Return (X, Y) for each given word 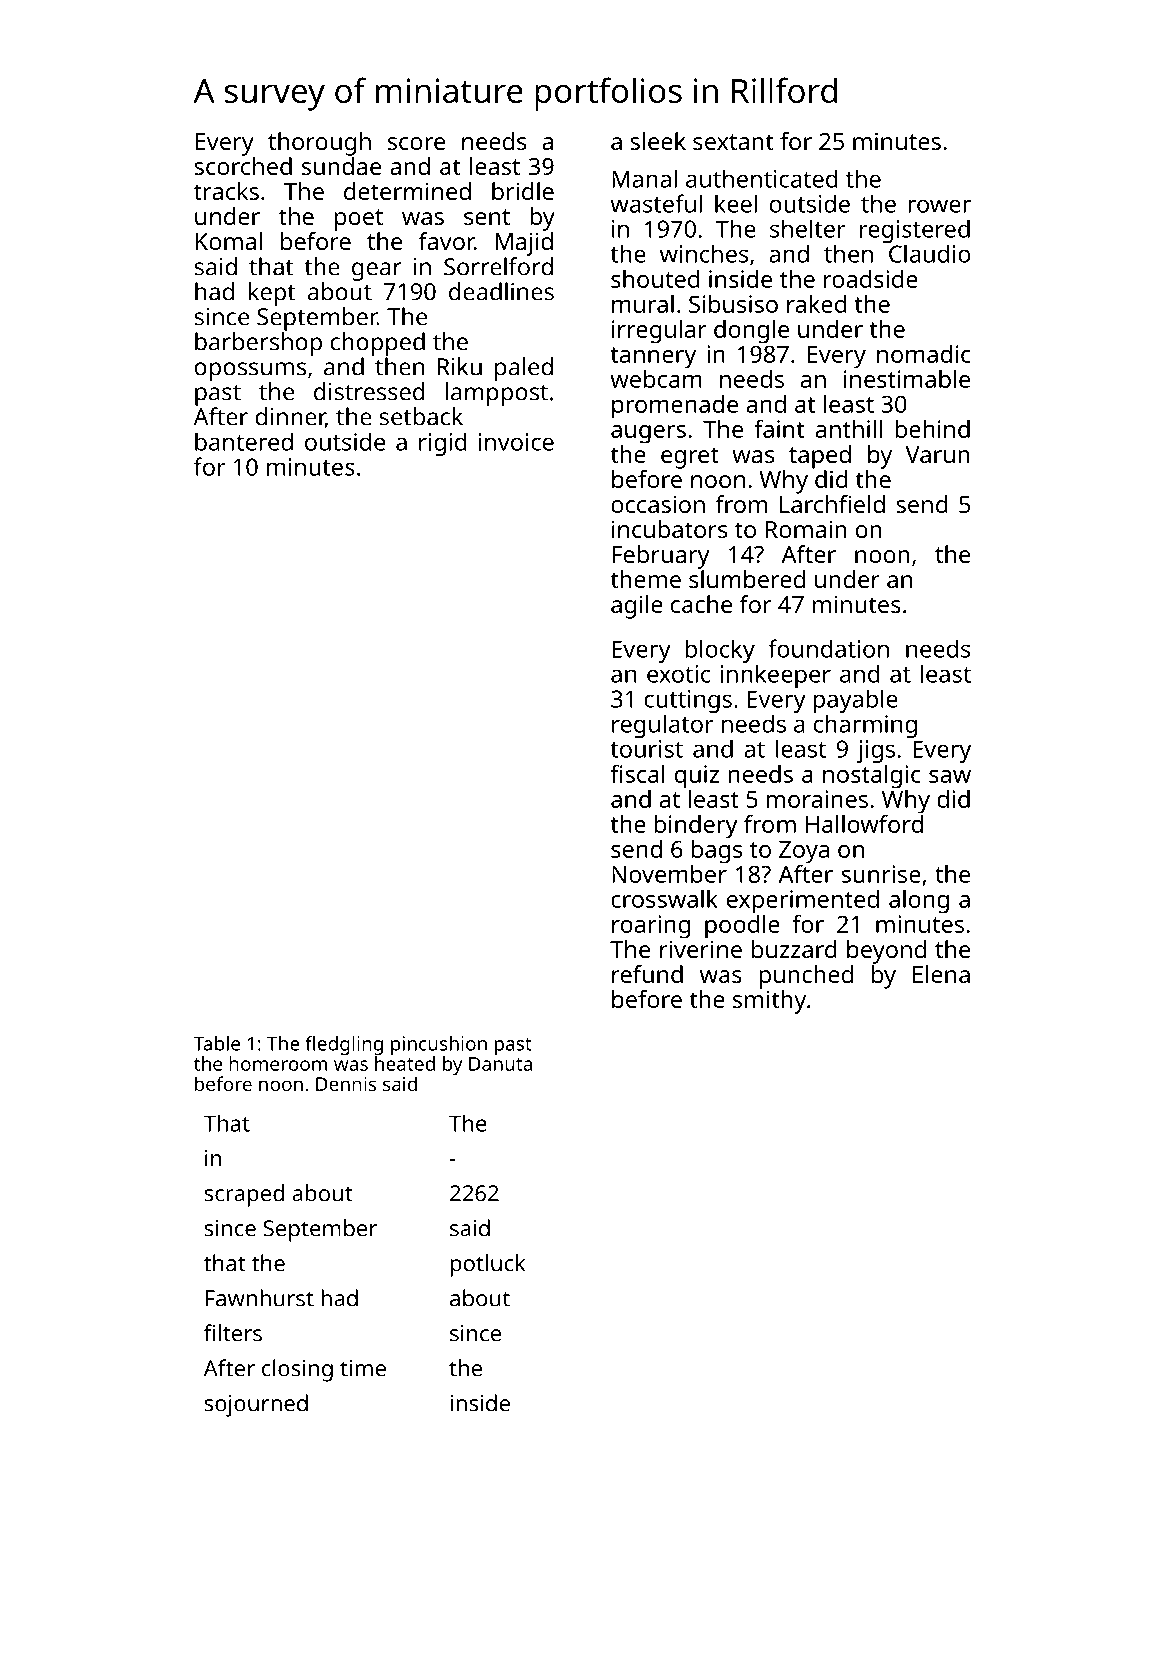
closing (297, 1370)
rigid (443, 444)
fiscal (637, 773)
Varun (937, 454)
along (919, 902)
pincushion (439, 1045)
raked (817, 304)
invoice (516, 442)
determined (407, 191)
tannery (653, 358)
